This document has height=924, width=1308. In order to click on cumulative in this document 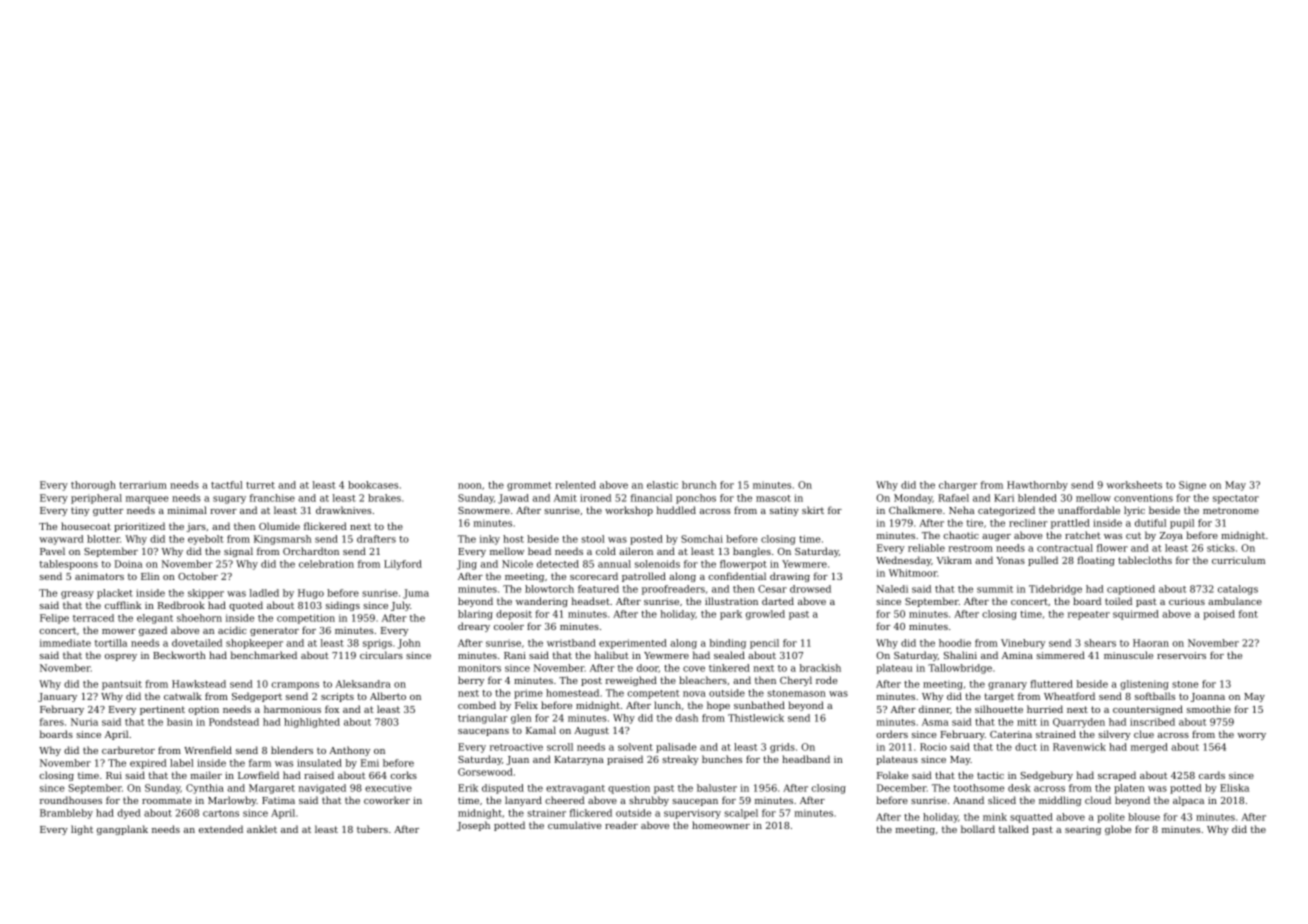, I will do `click(574, 825)`.
